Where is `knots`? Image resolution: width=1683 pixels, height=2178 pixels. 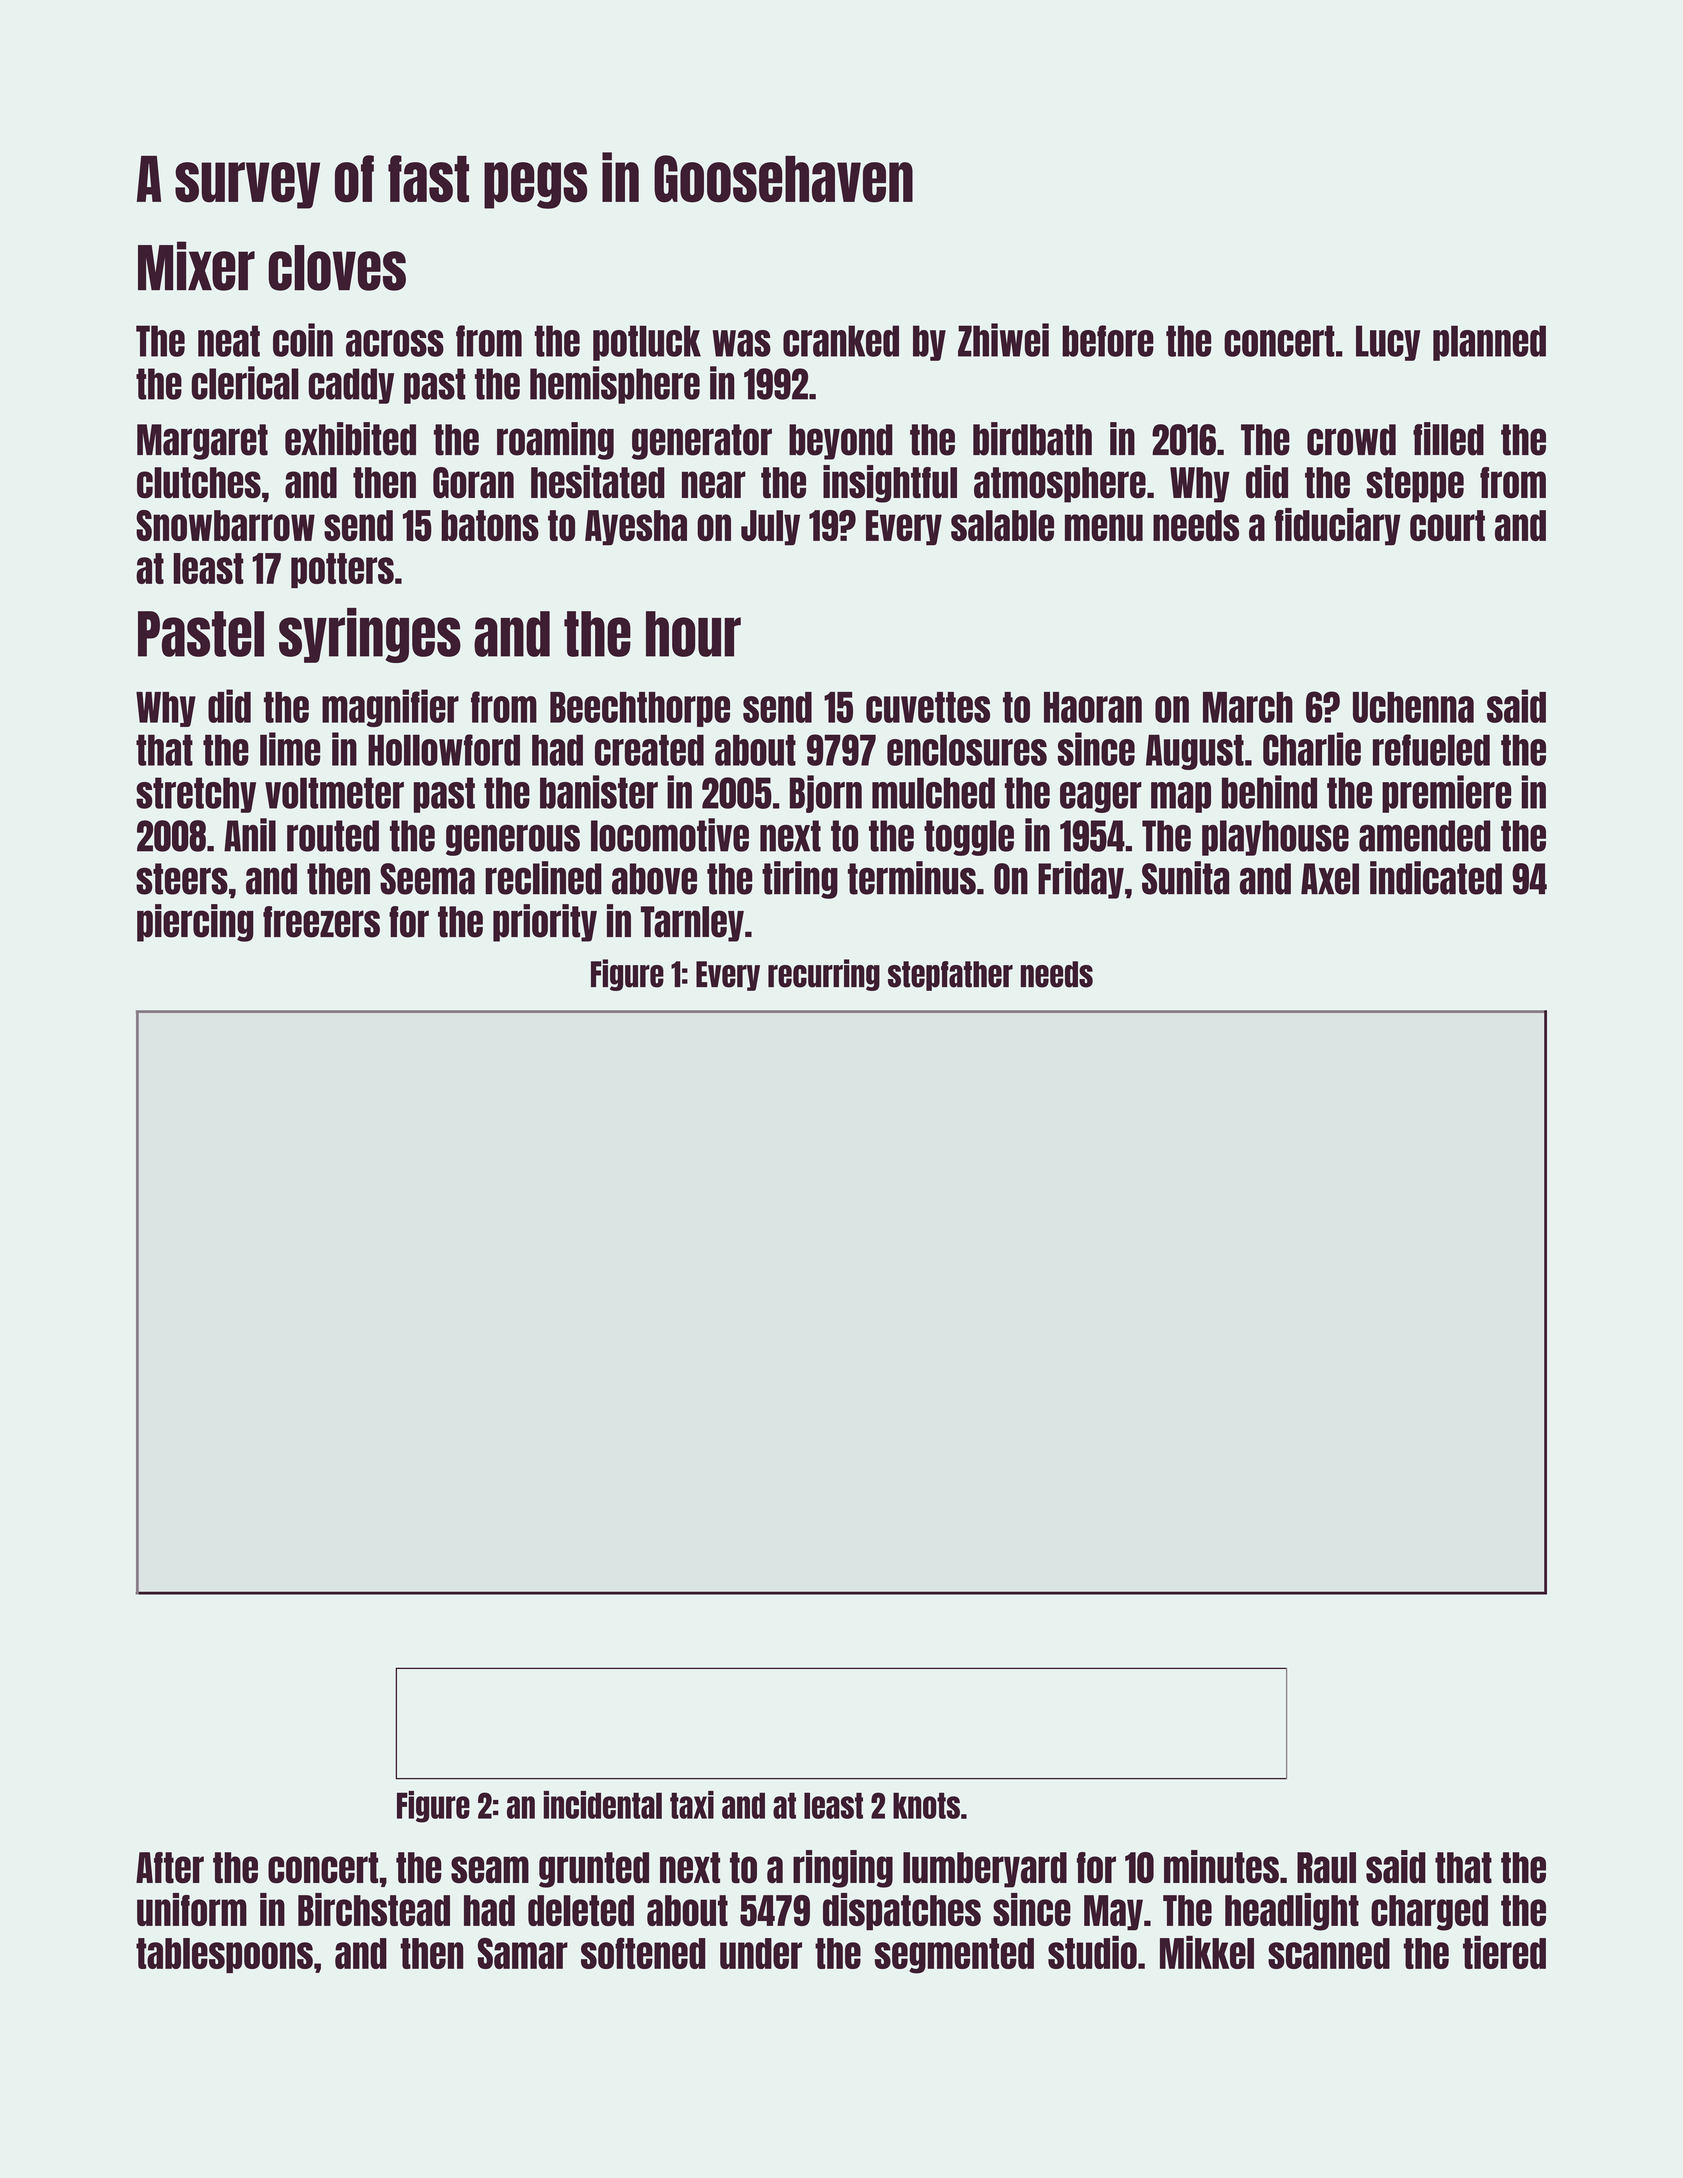 knots is located at coordinates (926, 1805).
